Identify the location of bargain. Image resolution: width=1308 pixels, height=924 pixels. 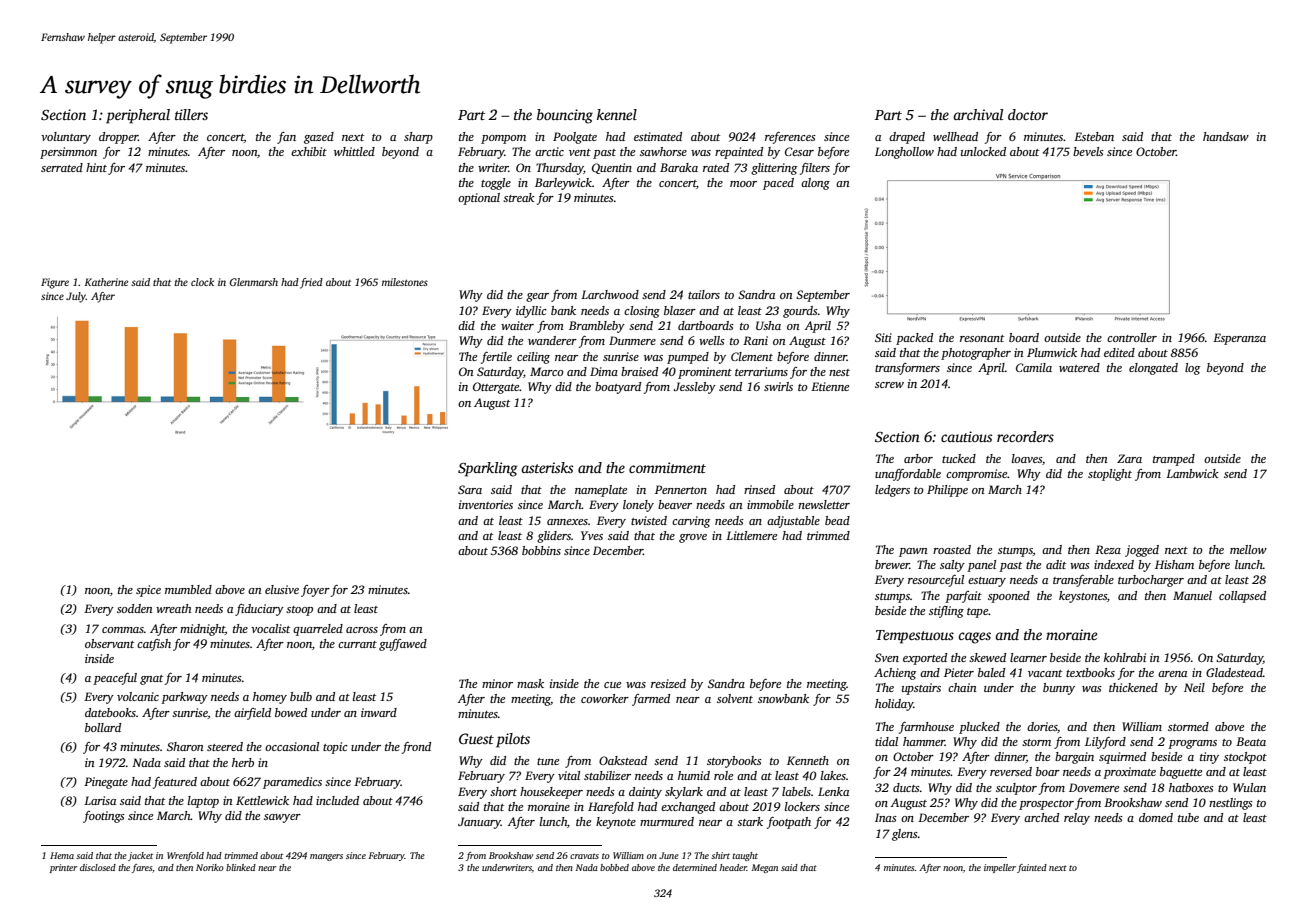
(1074, 758).
